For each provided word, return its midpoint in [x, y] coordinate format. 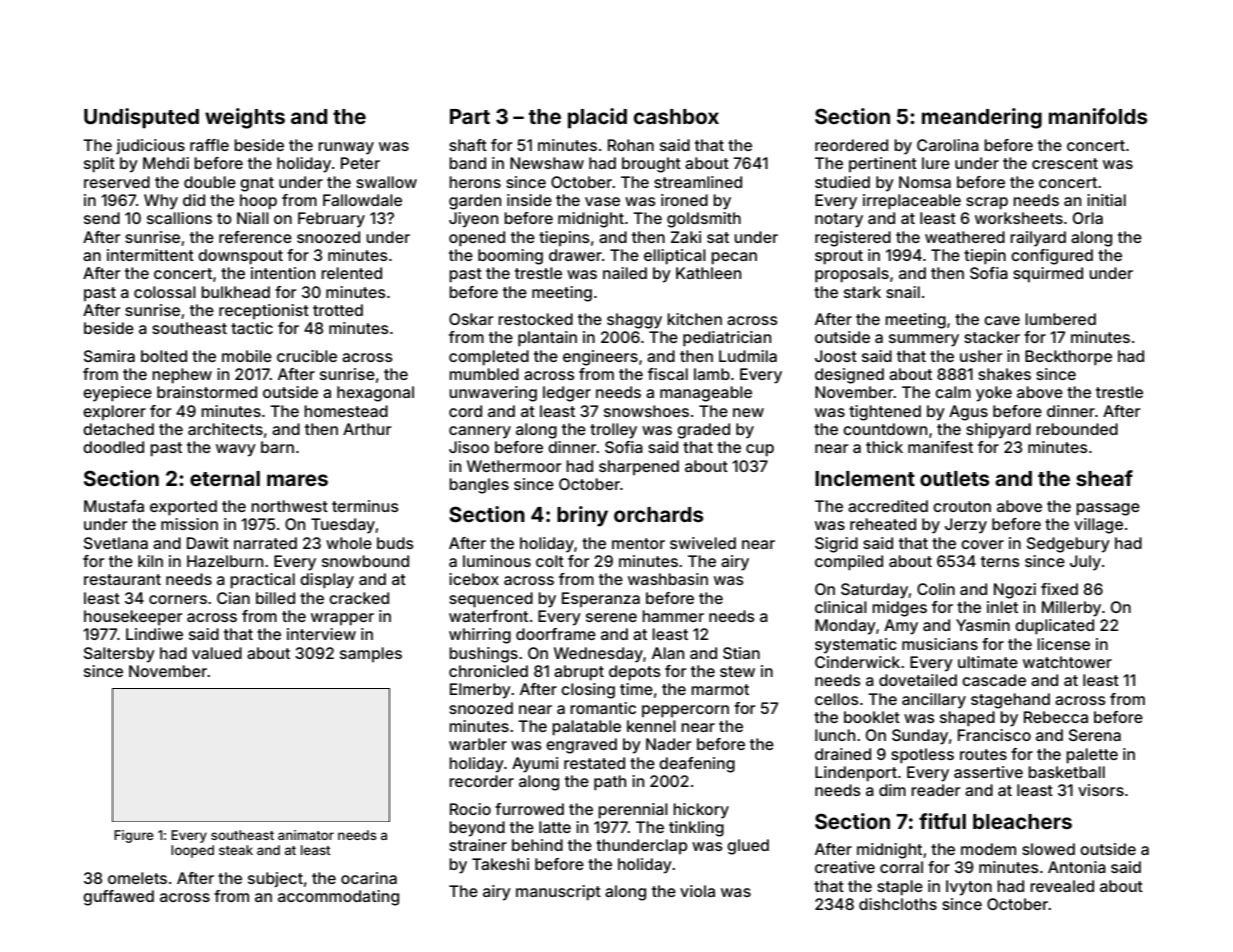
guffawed [118, 898]
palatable [586, 728]
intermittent [150, 255]
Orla [1088, 218]
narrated [265, 543]
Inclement [865, 478]
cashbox [676, 116]
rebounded [1077, 429]
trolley [613, 431]
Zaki [686, 237]
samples [371, 654]
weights [245, 118]
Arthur [367, 429]
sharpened [639, 467]
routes [983, 754]
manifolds [1098, 116]
